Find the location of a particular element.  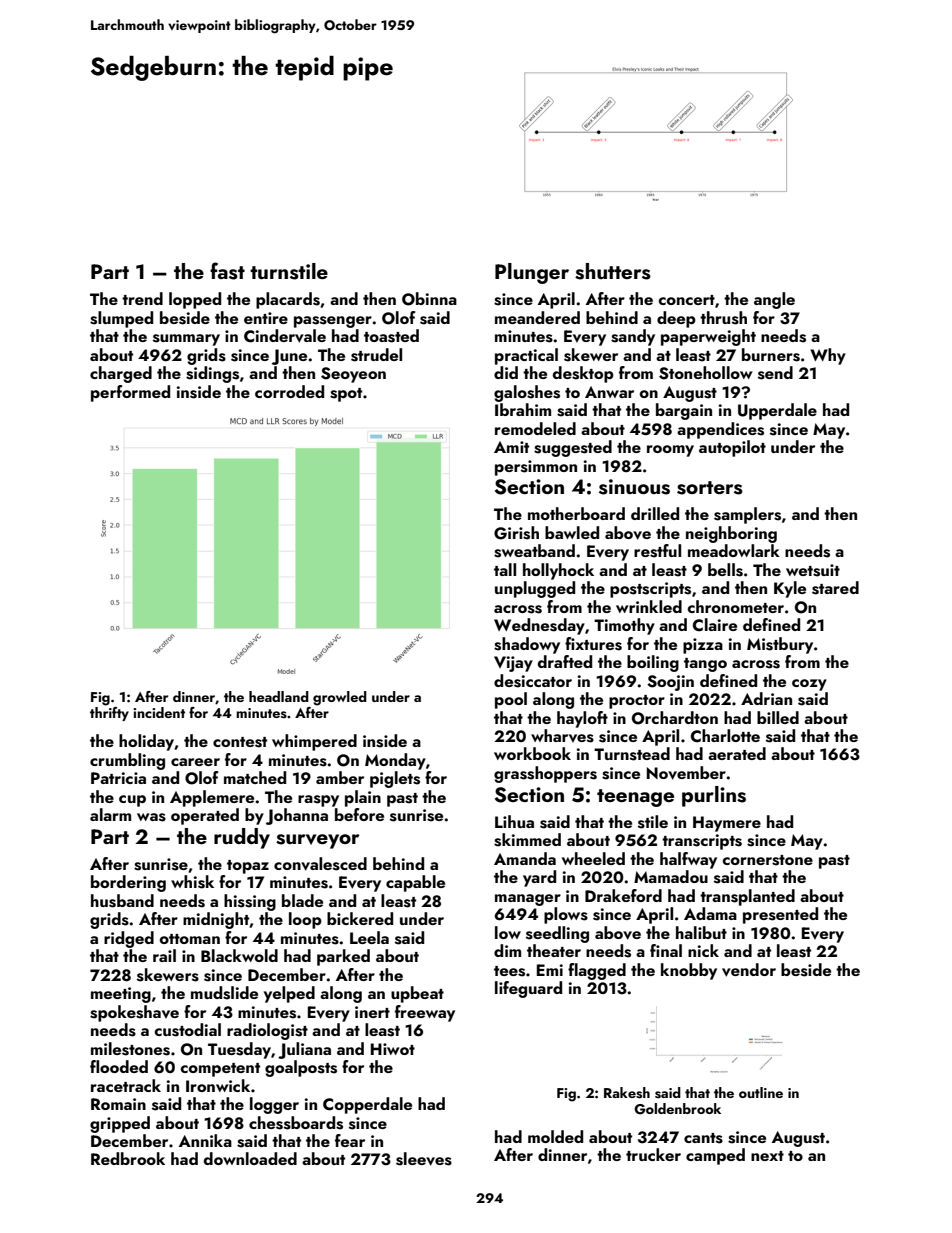

did is located at coordinates (506, 372).
